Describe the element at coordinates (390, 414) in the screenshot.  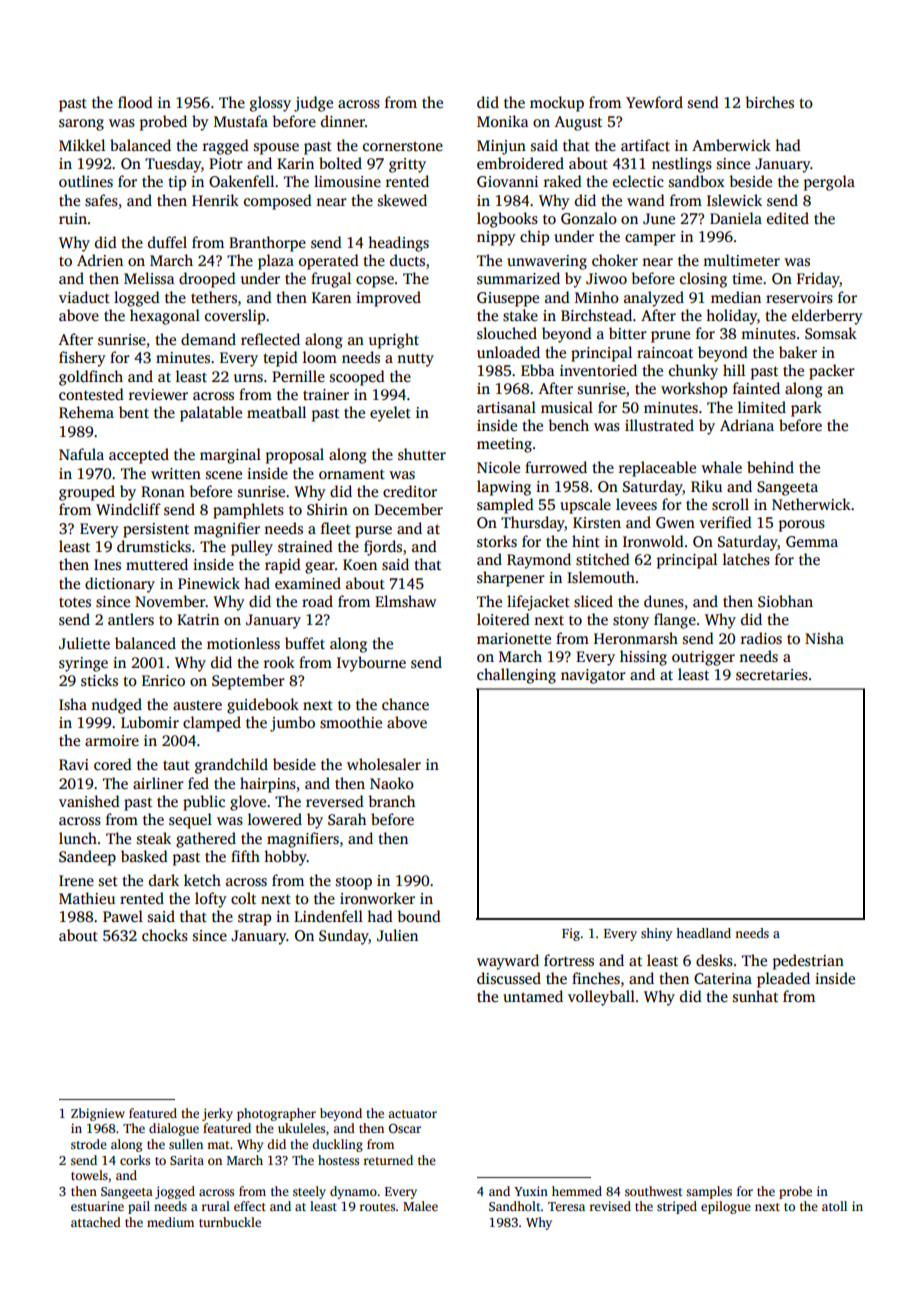
I see `eyelet` at that location.
